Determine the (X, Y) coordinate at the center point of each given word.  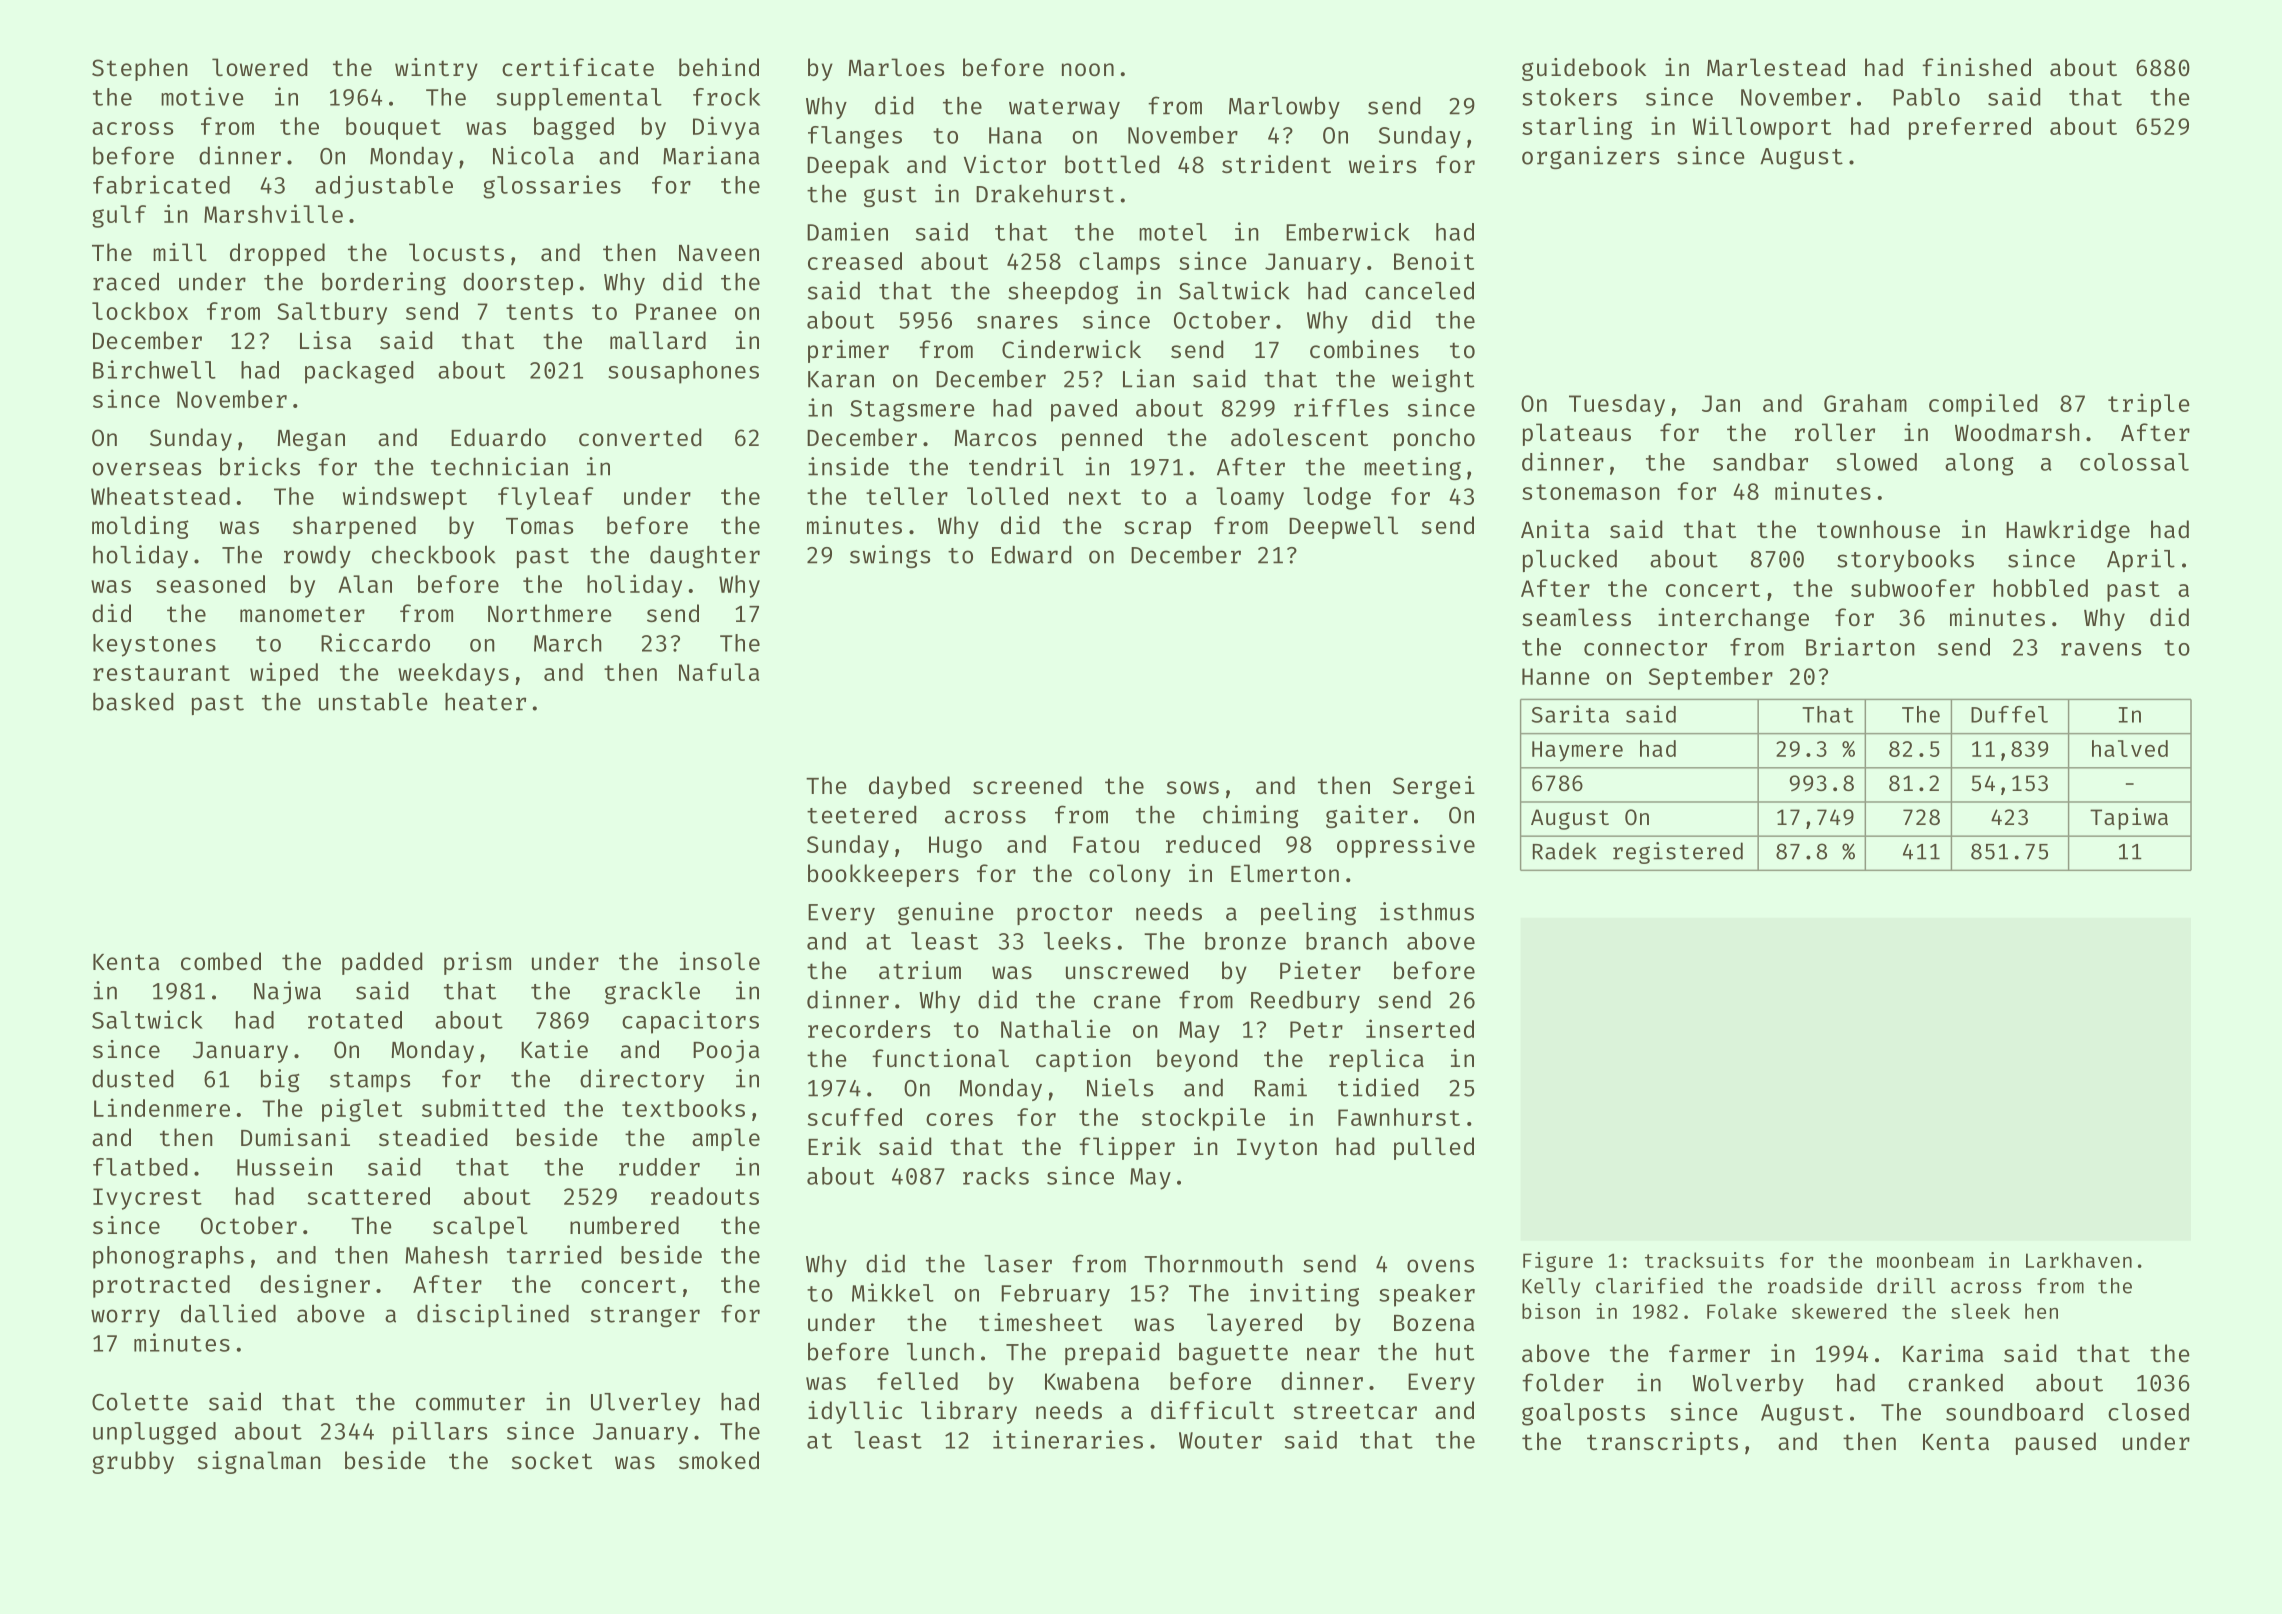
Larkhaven (2079, 1260)
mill (180, 252)
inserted (1420, 1028)
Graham (1865, 403)
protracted (161, 1286)
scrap (1157, 530)
